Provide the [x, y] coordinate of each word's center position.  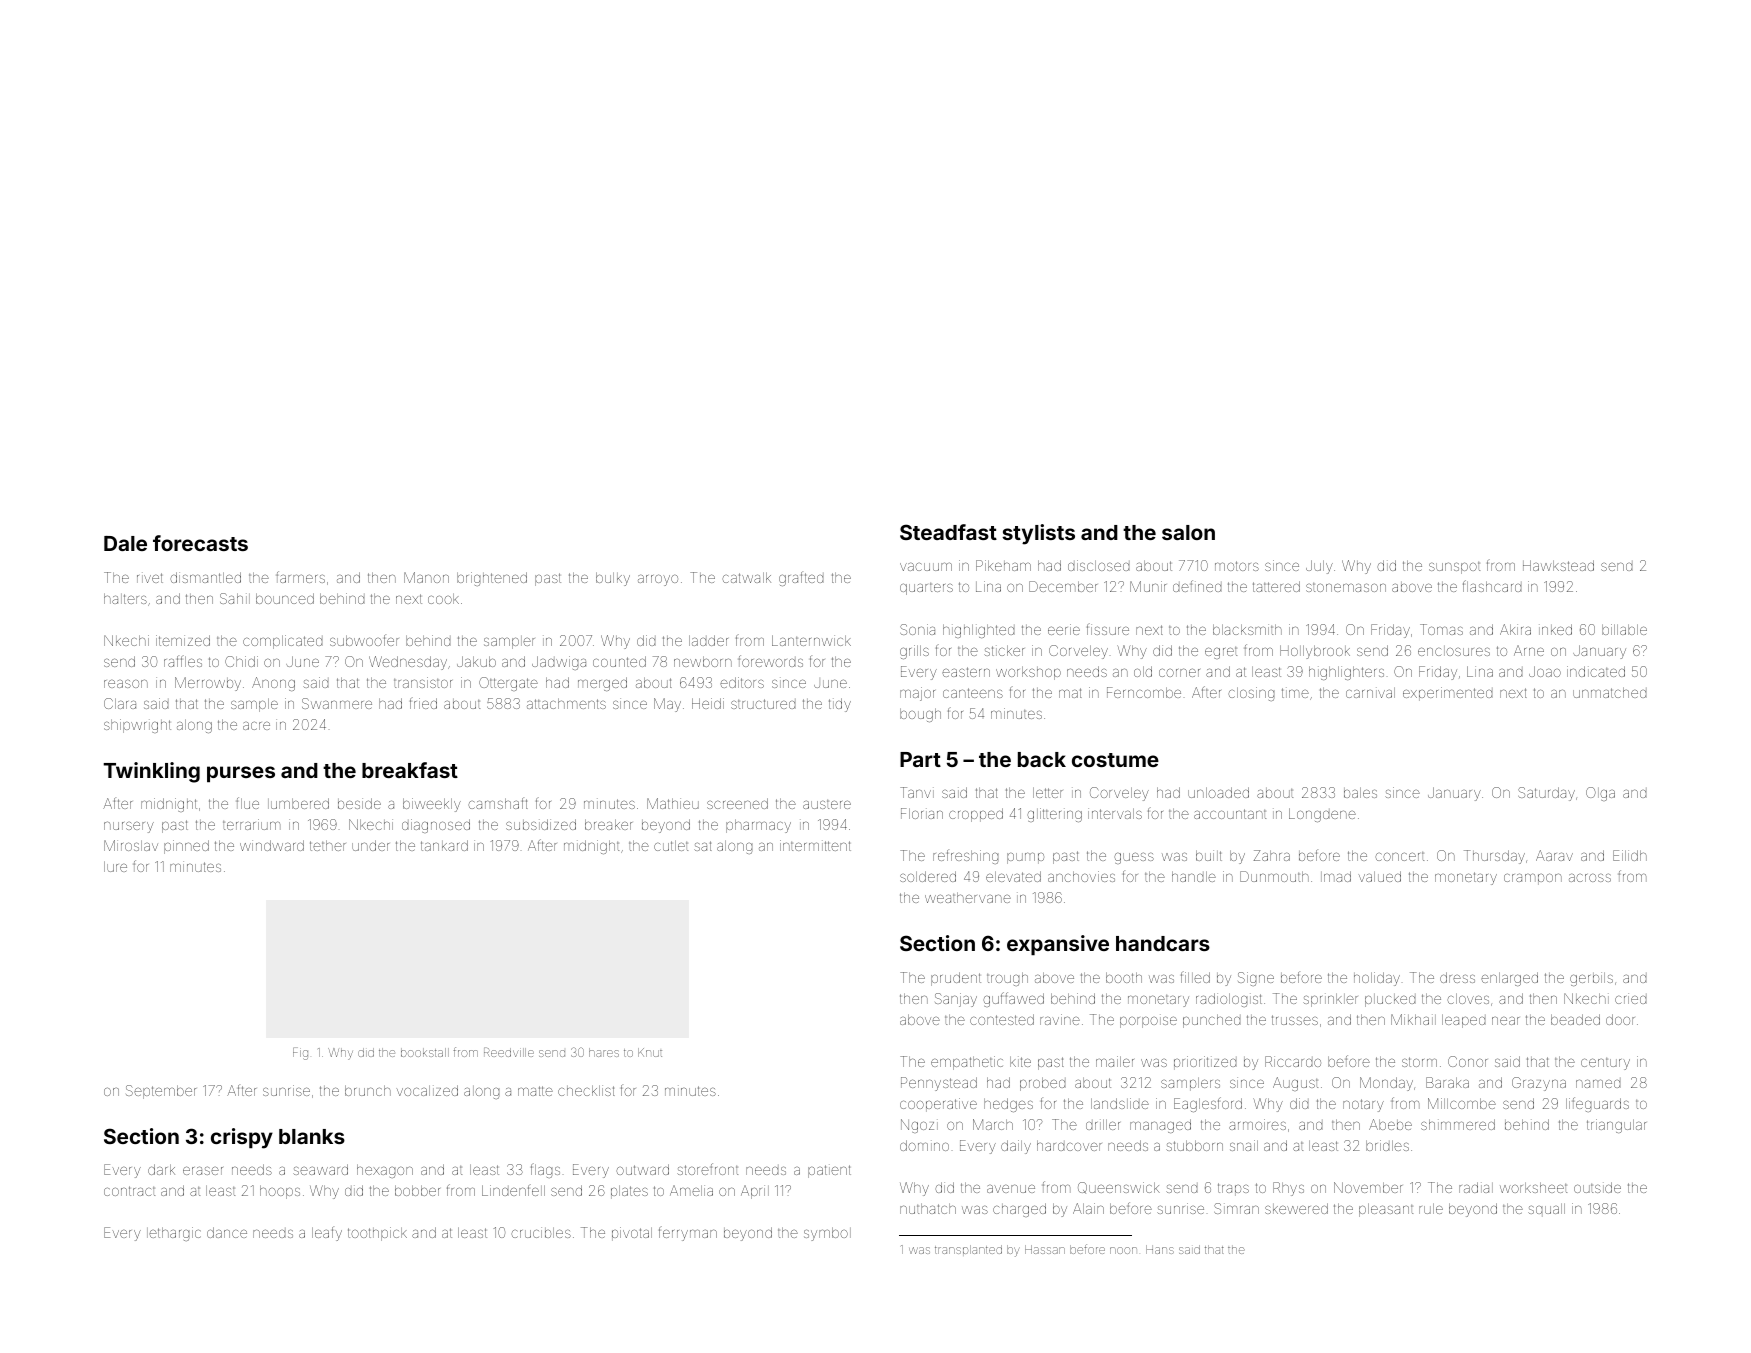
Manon [426, 577]
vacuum [926, 567]
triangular [1616, 1126]
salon [1188, 532]
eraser [203, 1170]
